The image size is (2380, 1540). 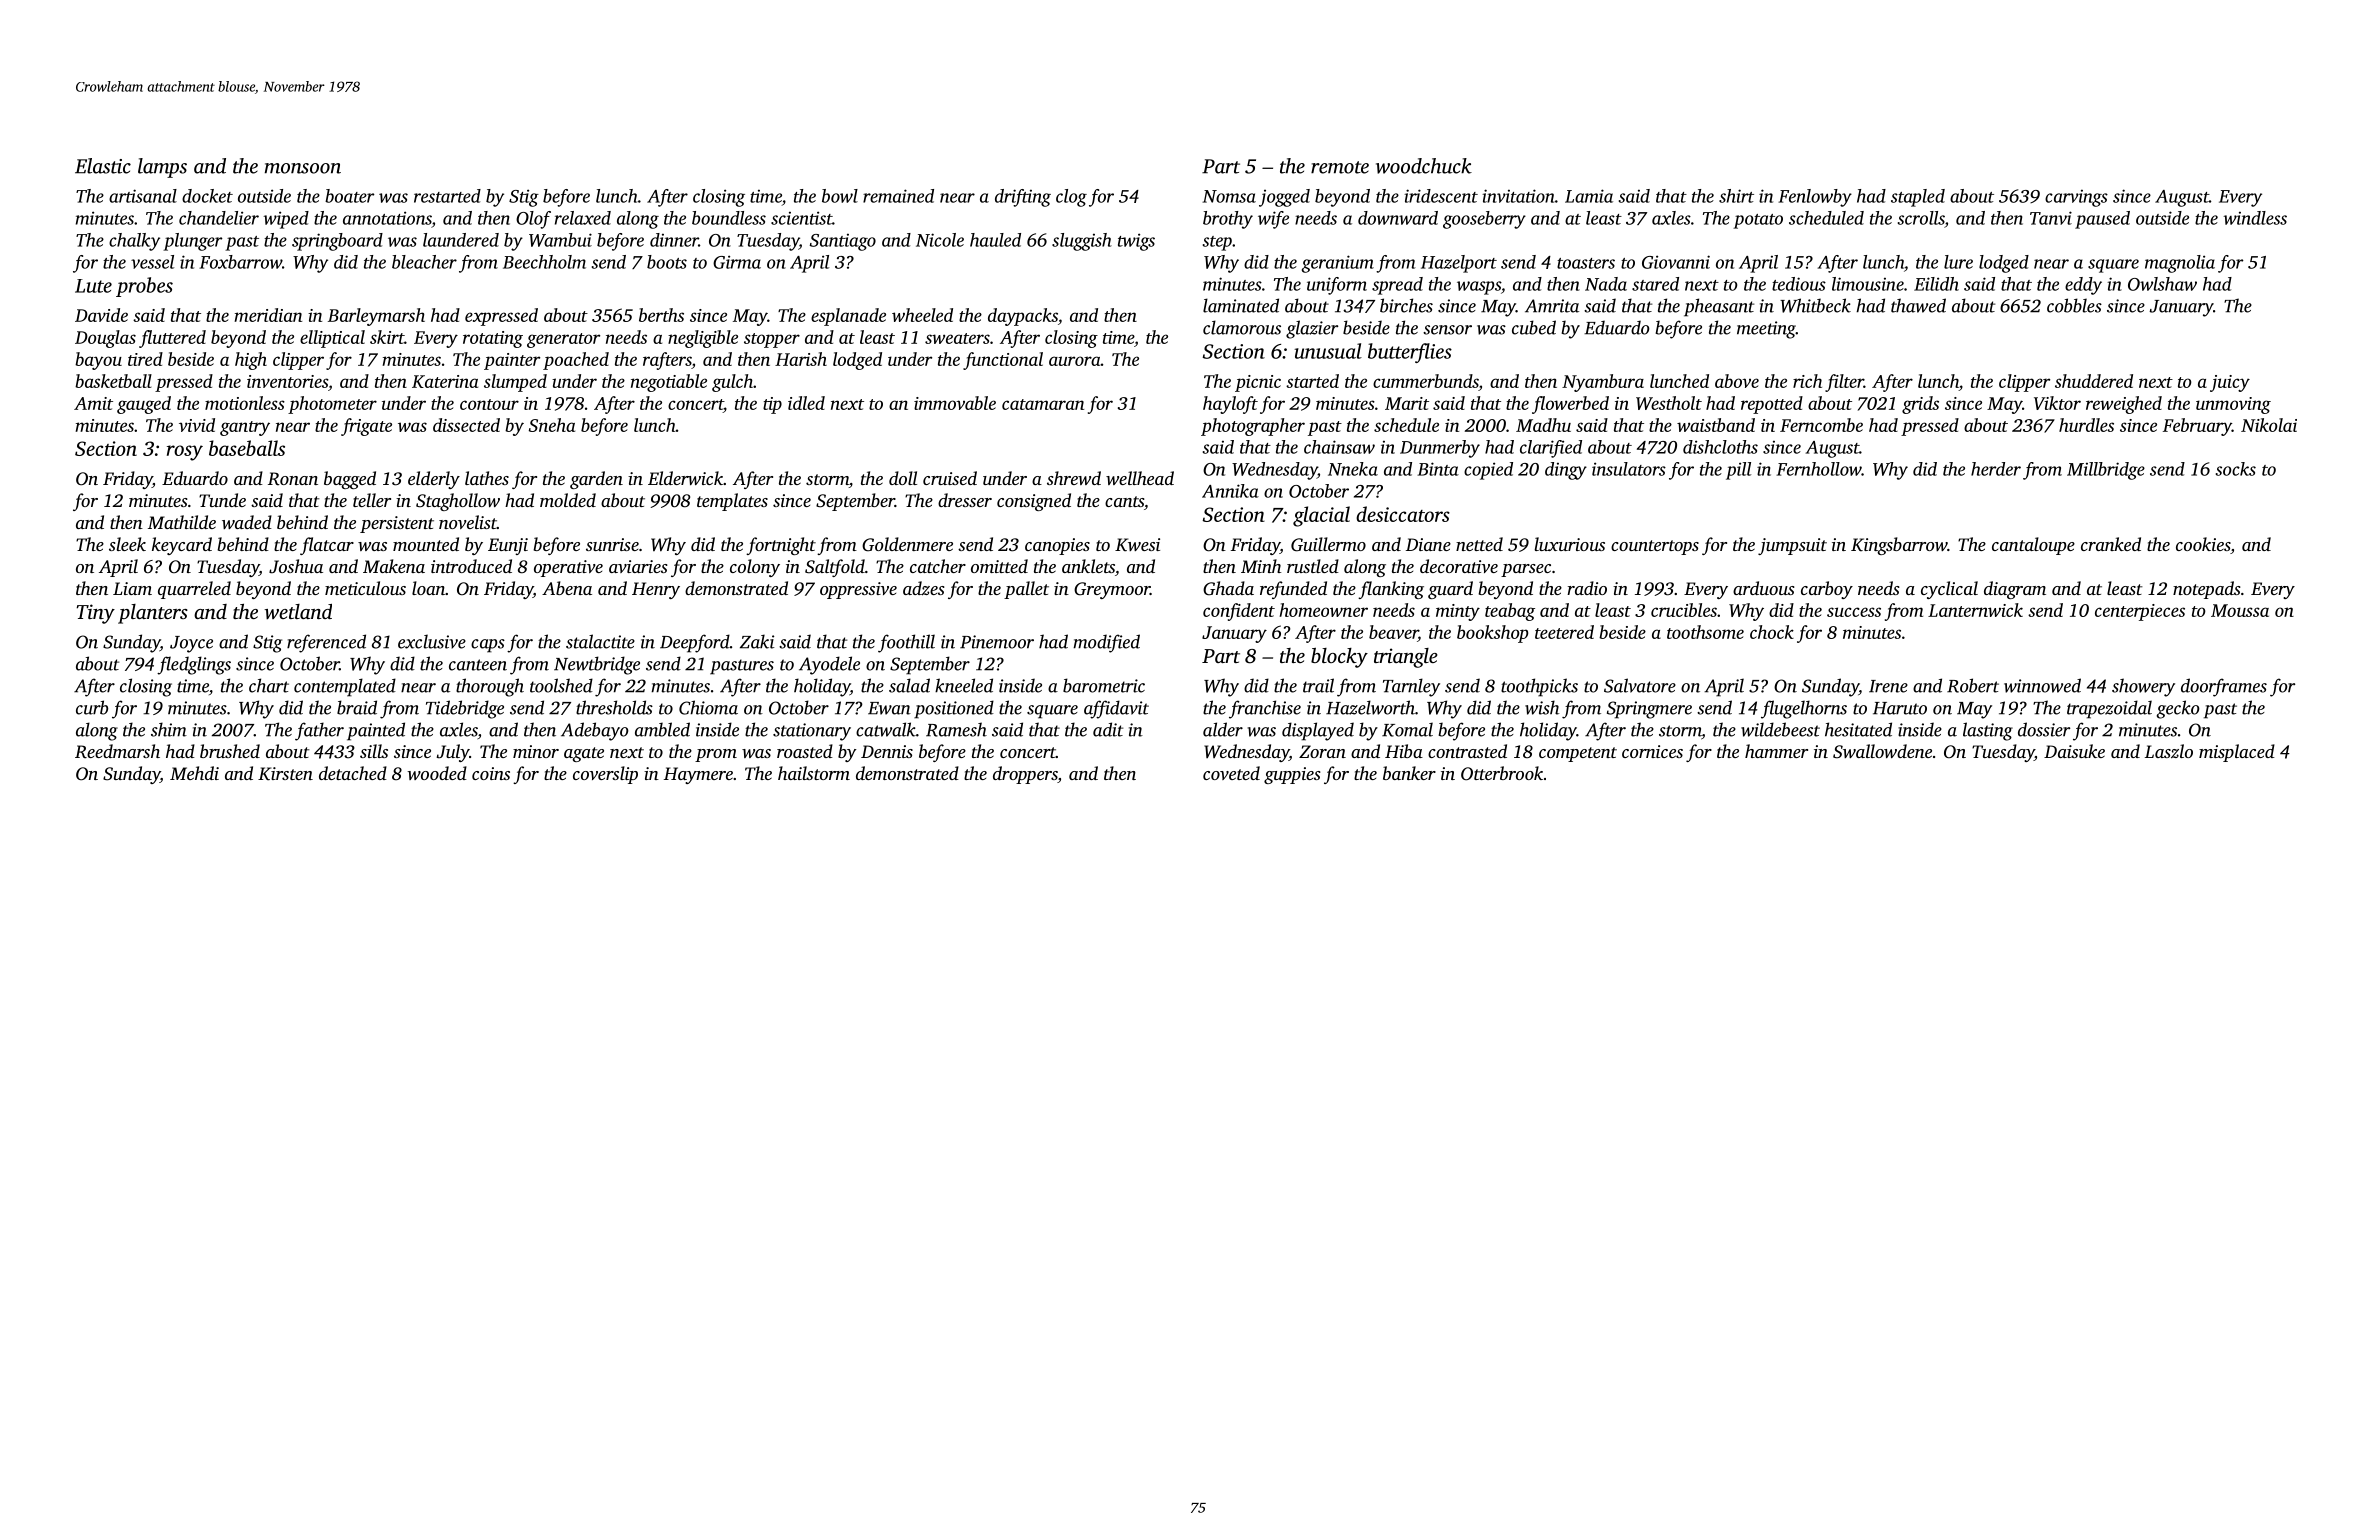 What do you see at coordinates (1104, 685) in the image?
I see `barometric` at bounding box center [1104, 685].
